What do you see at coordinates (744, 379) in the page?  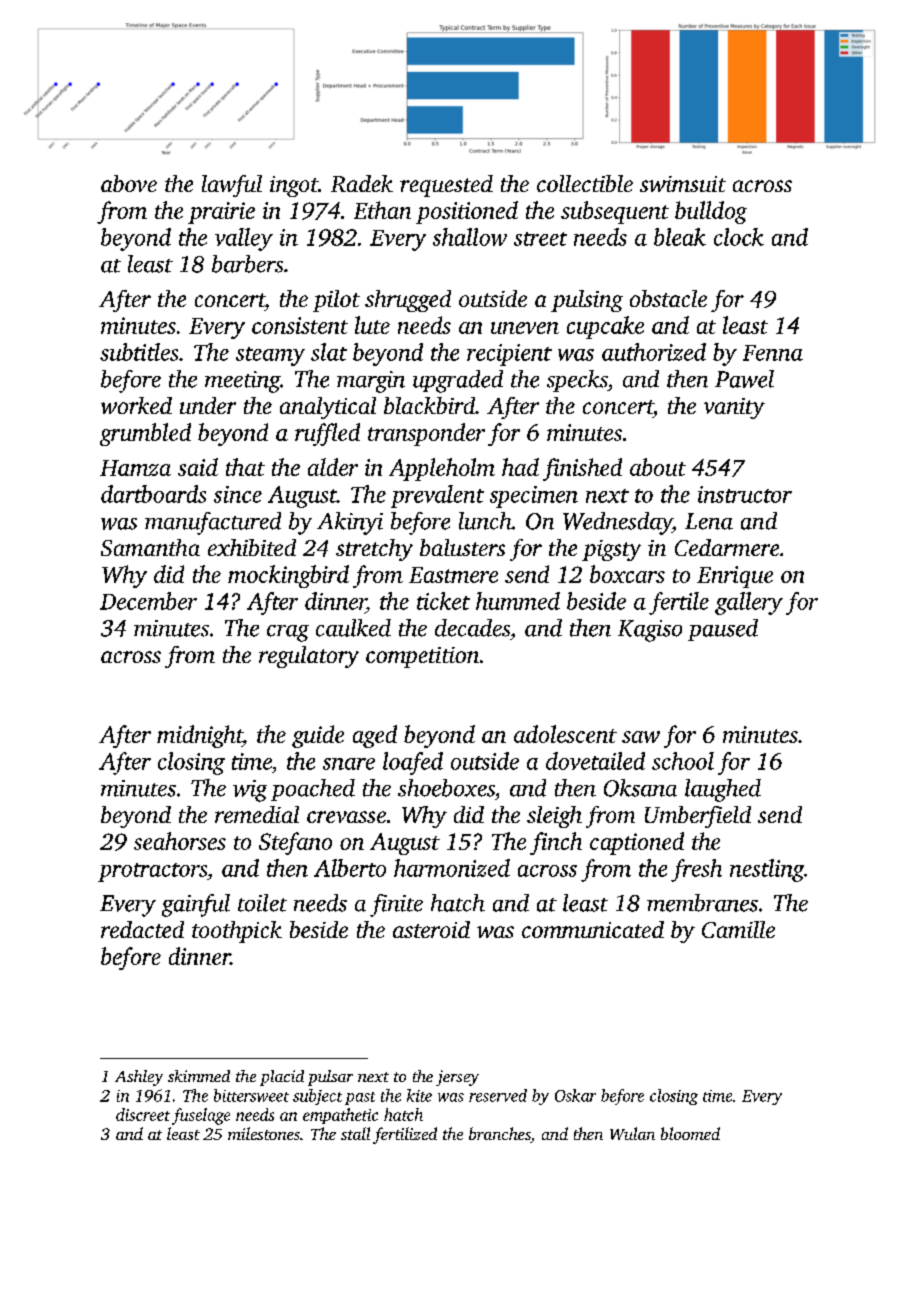 I see `Pawel` at bounding box center [744, 379].
